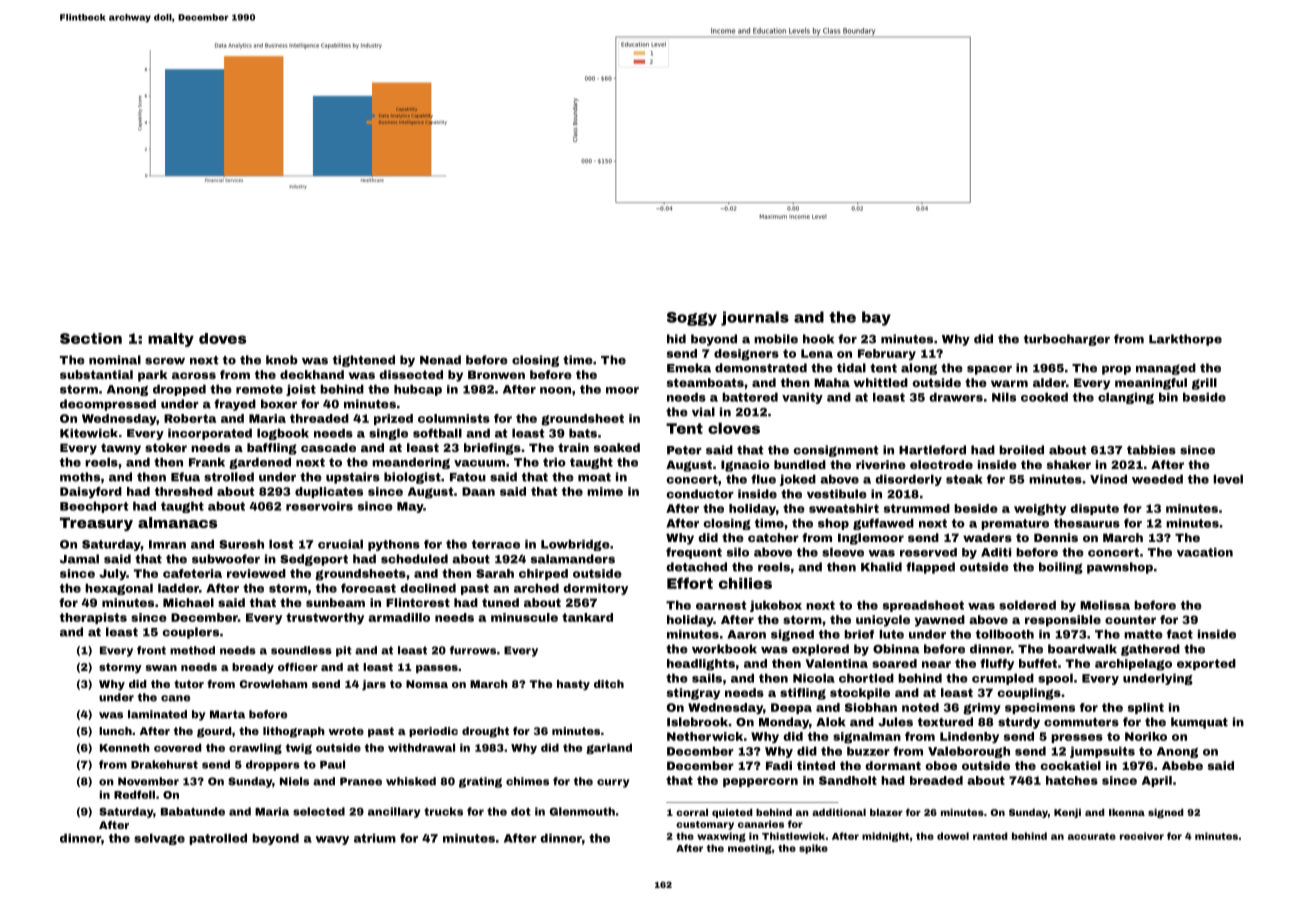 The width and height of the screenshot is (1308, 924). Describe the element at coordinates (1205, 552) in the screenshot. I see `vacation` at that location.
